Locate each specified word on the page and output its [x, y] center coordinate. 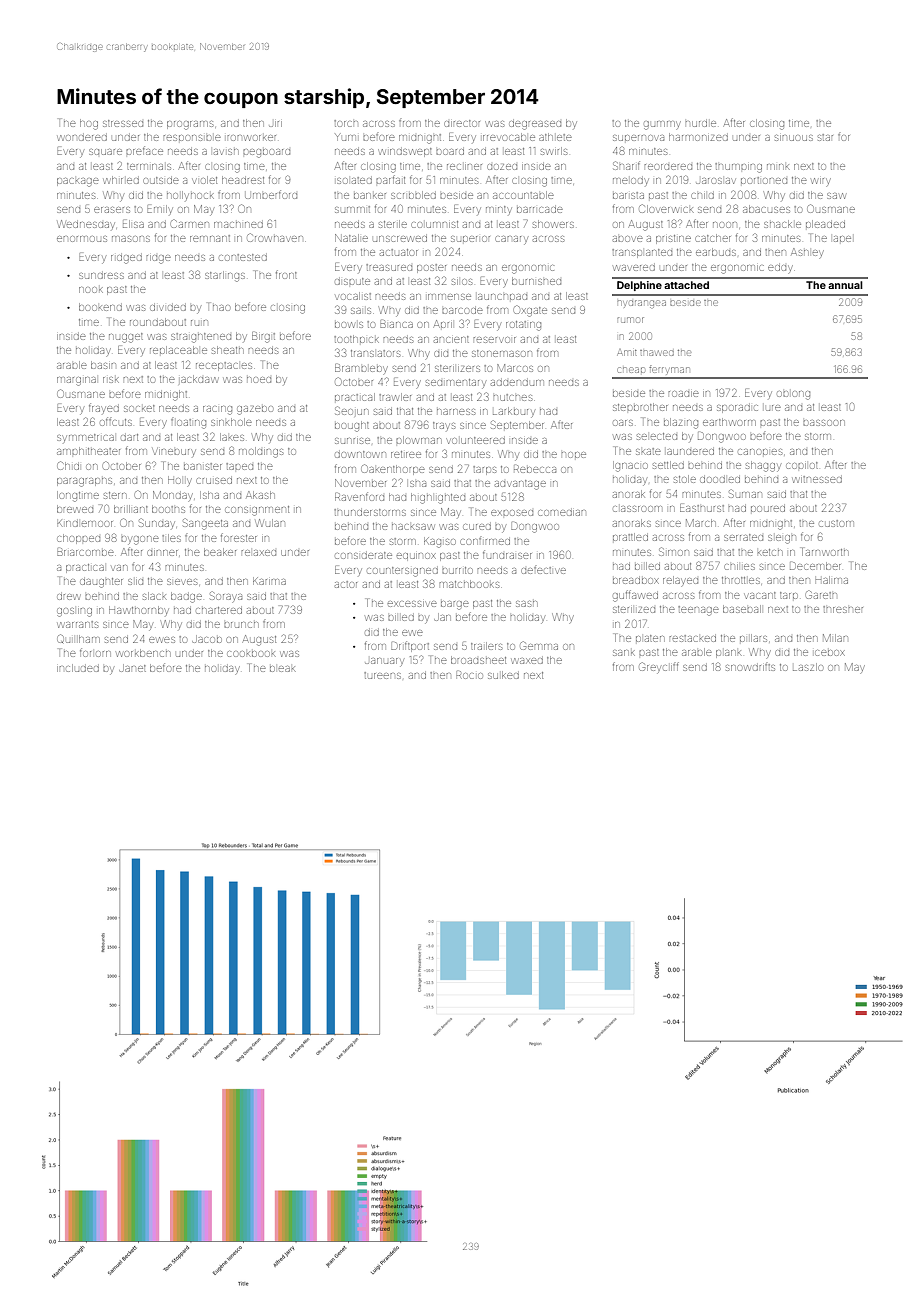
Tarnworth [825, 552]
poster [431, 268]
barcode [462, 311]
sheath [227, 350]
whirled [121, 180]
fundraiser [507, 554]
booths [168, 509]
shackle [782, 224]
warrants [77, 624]
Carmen [190, 223]
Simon [674, 551]
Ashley [807, 253]
